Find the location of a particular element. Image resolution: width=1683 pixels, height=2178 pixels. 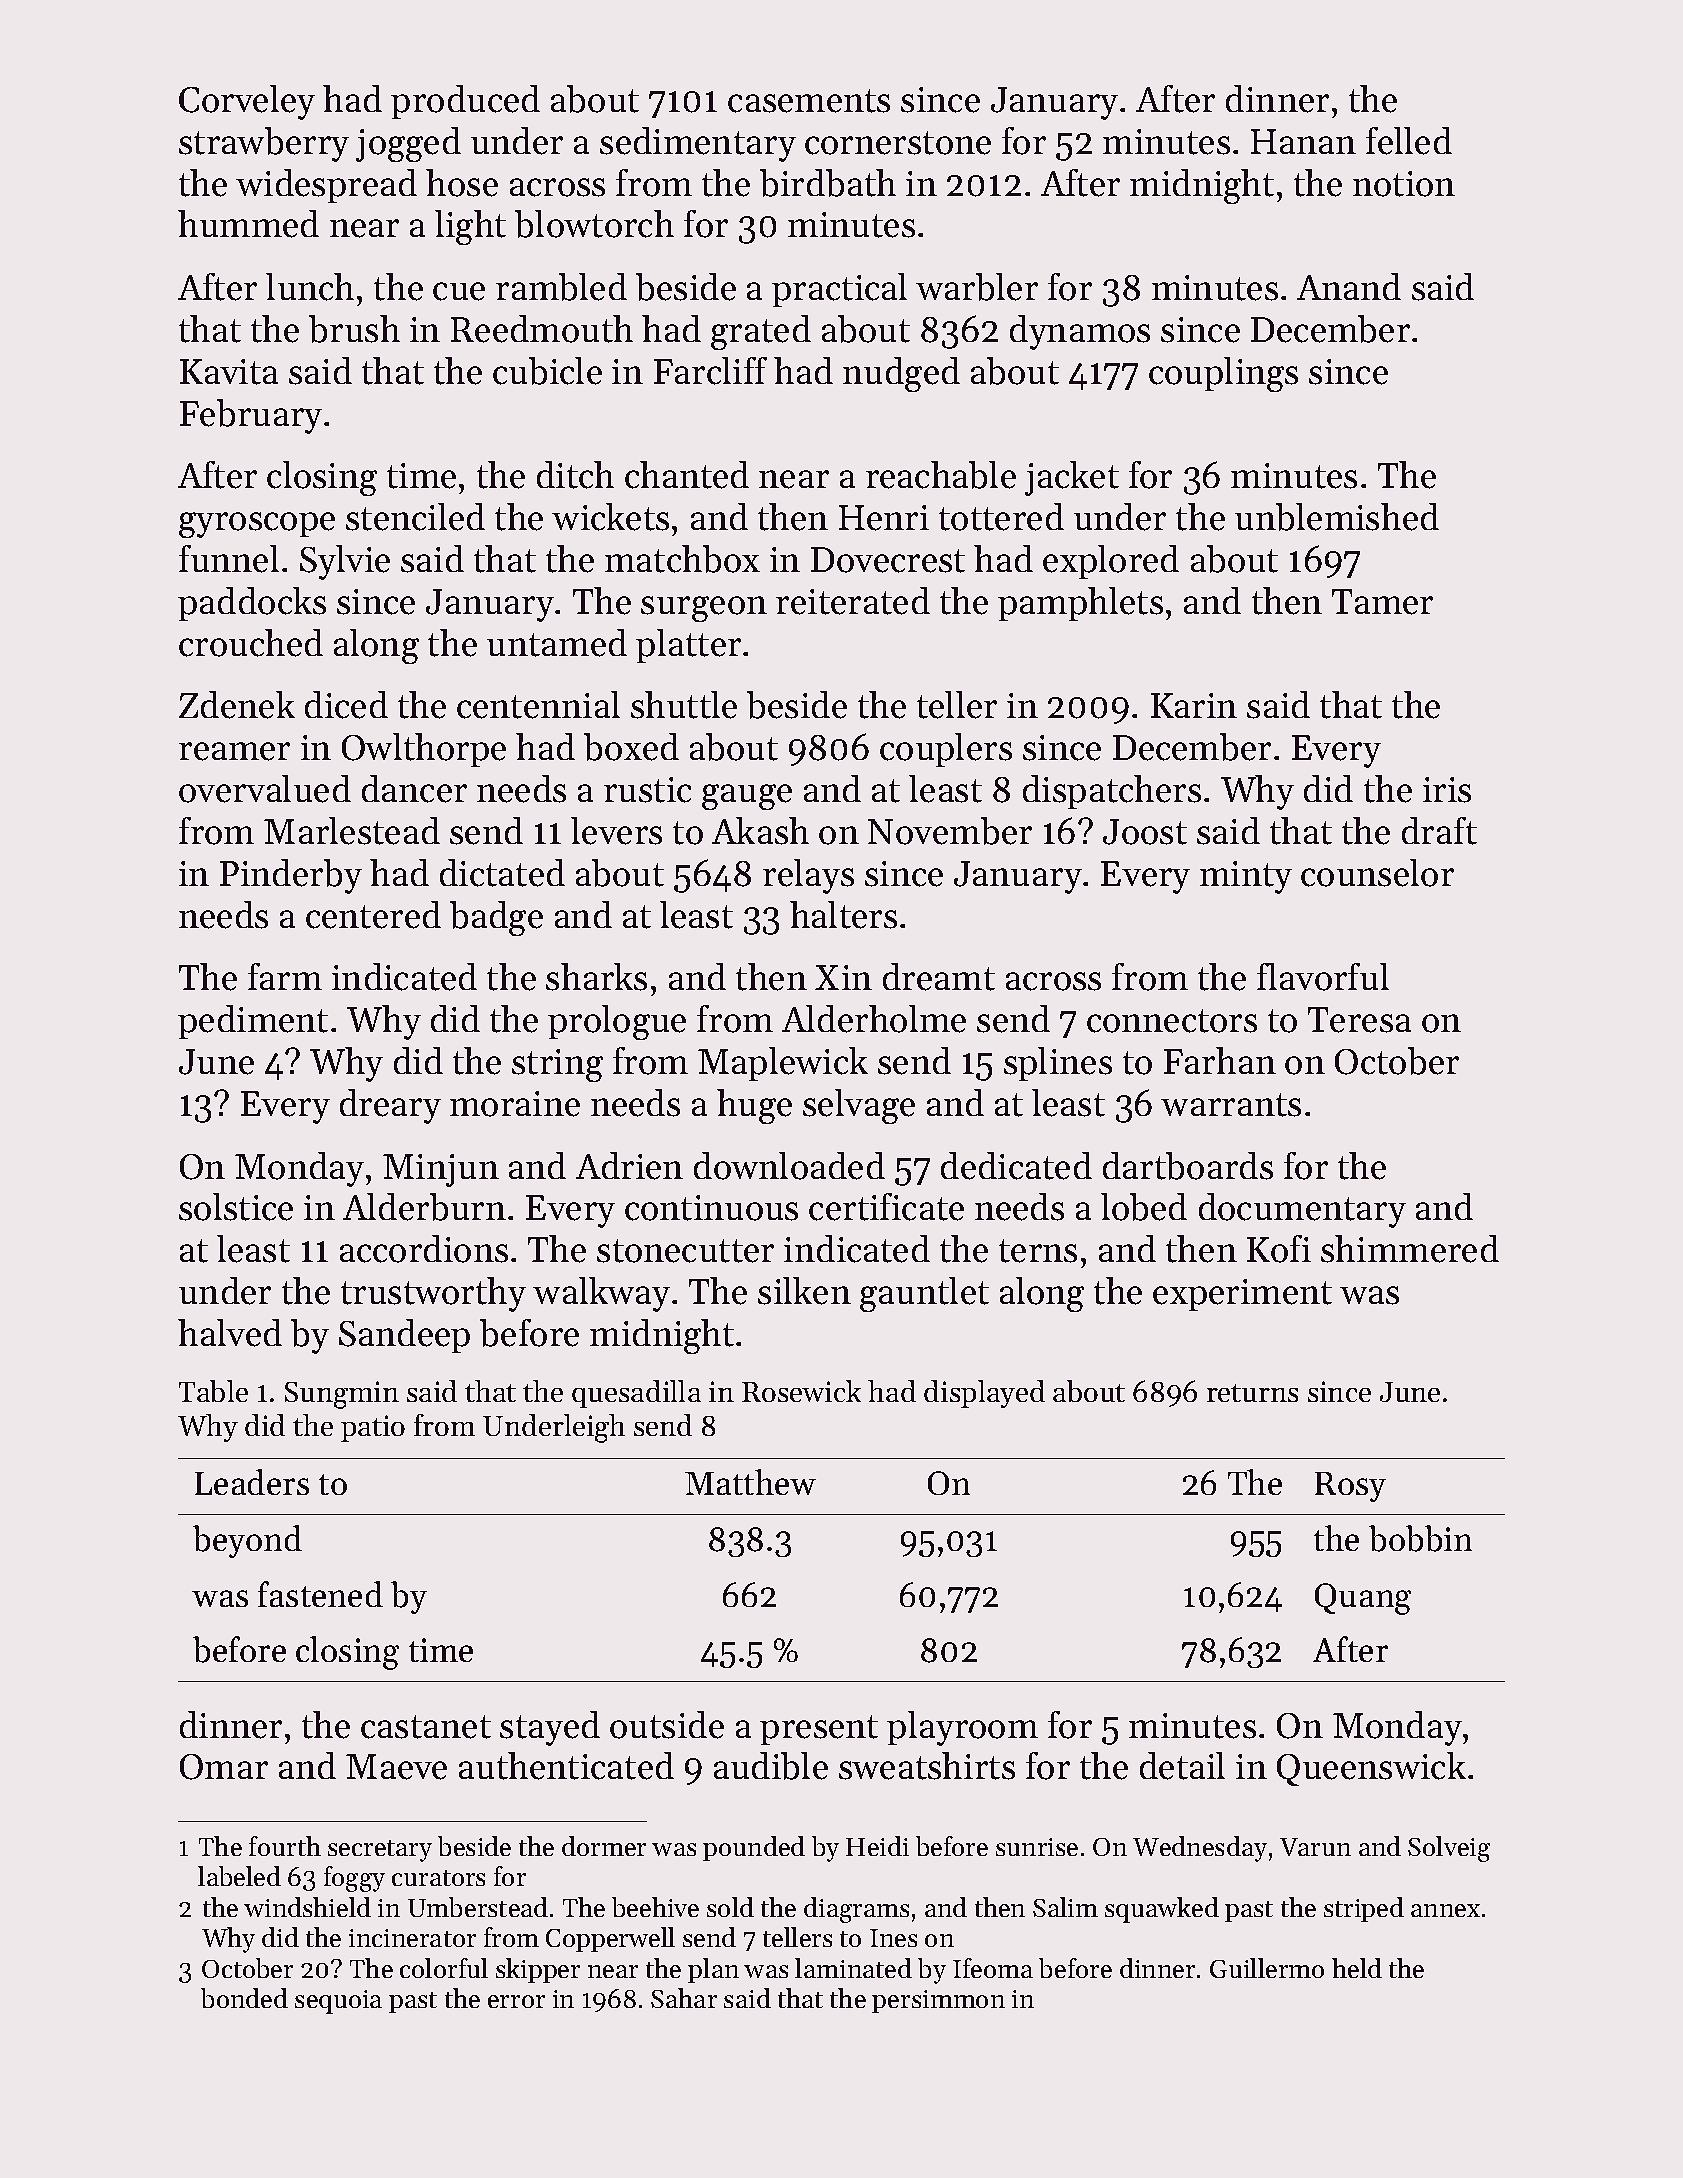

dynamos is located at coordinates (1080, 332).
